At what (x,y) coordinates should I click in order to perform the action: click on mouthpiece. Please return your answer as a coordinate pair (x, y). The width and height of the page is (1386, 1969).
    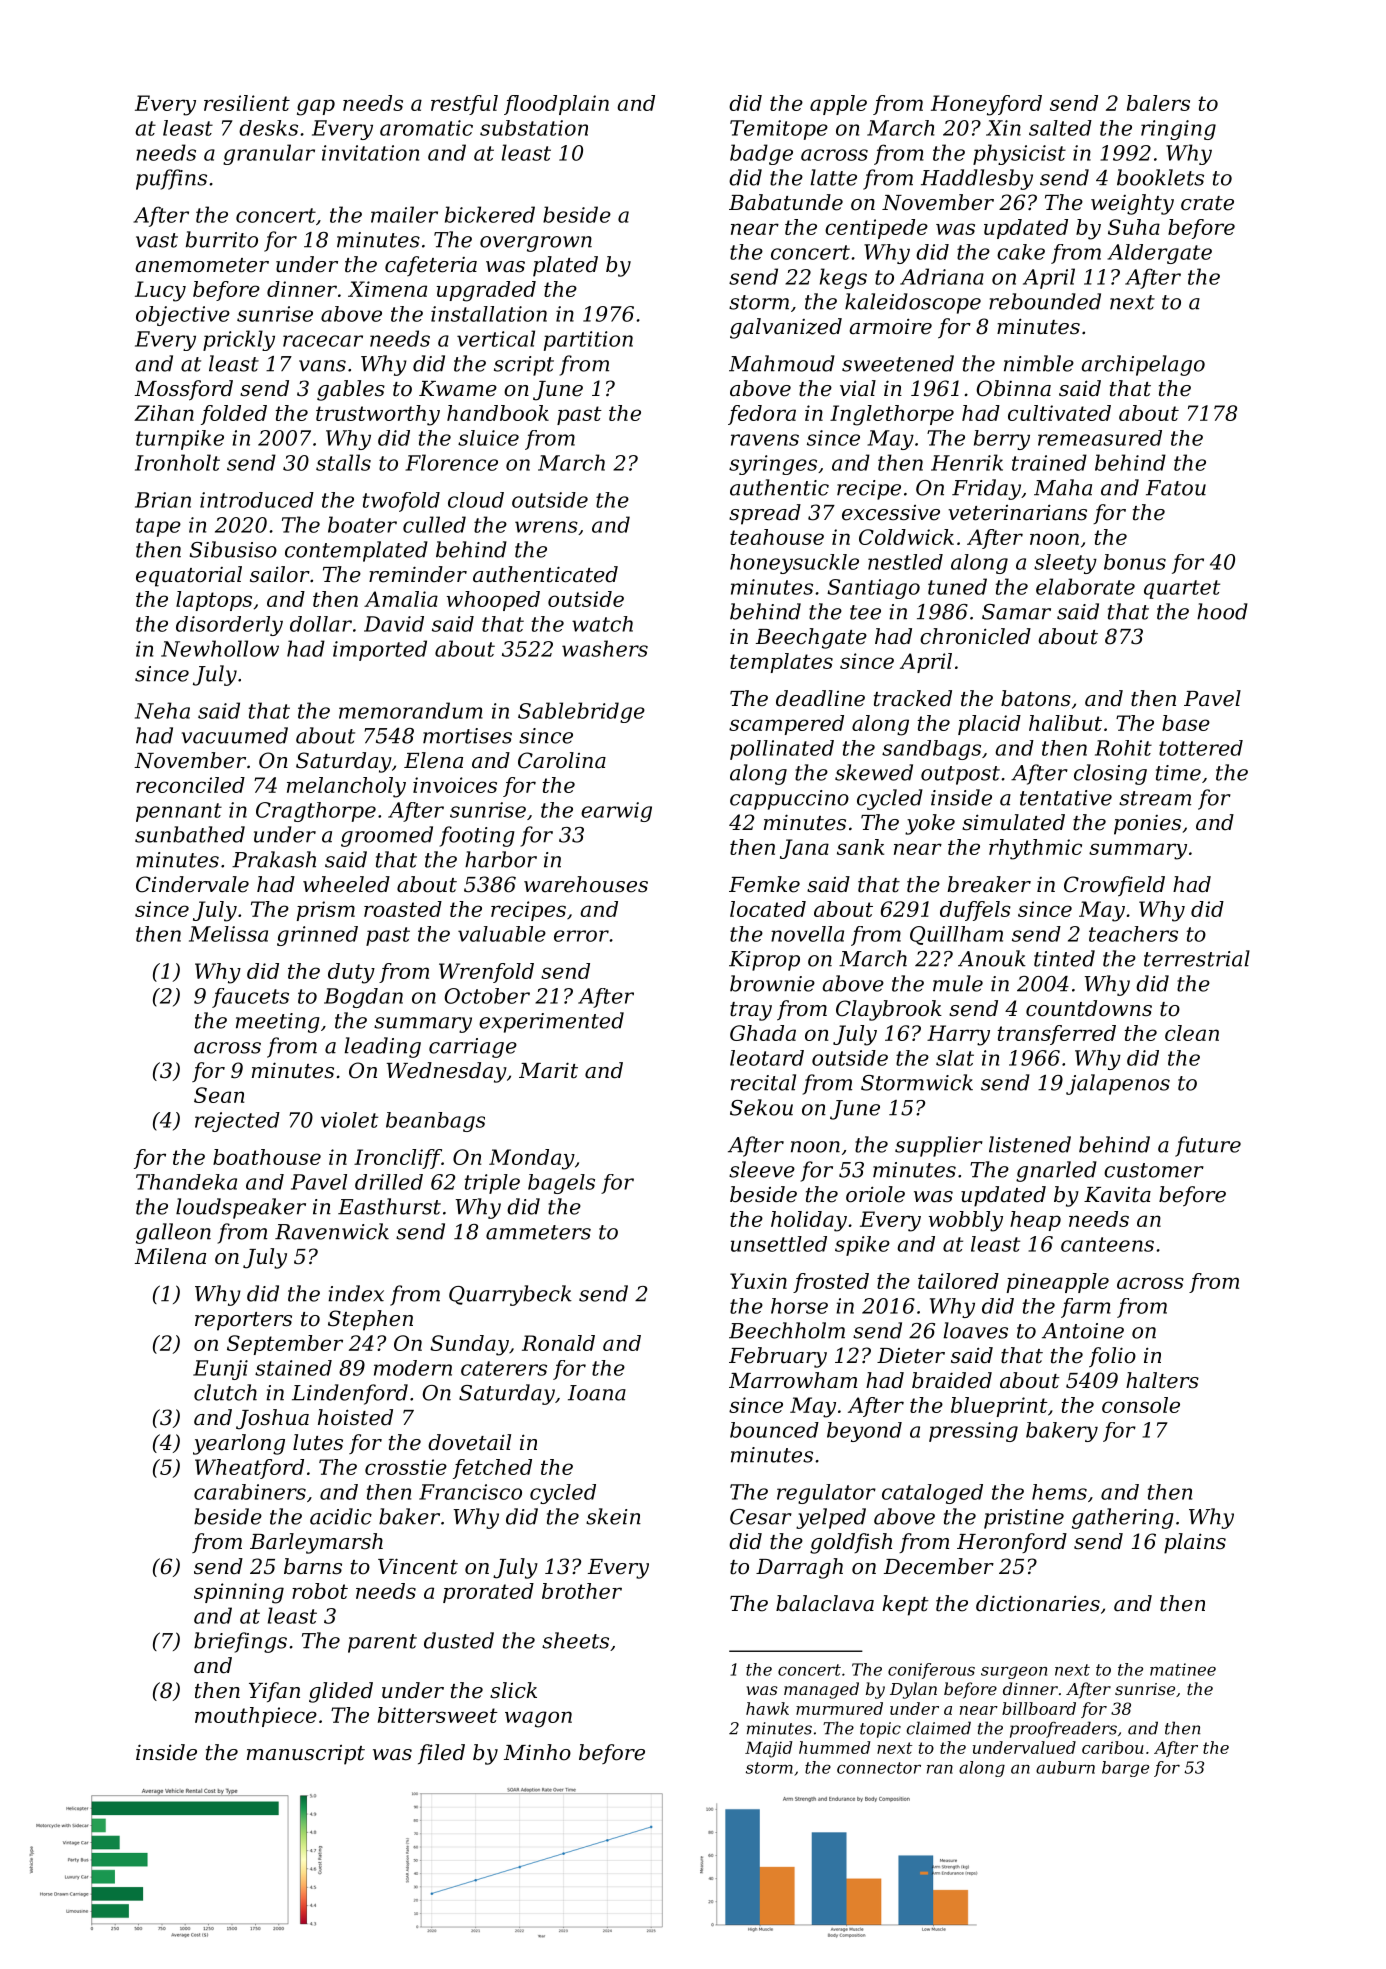
    Looking at the image, I should click on (256, 1717).
